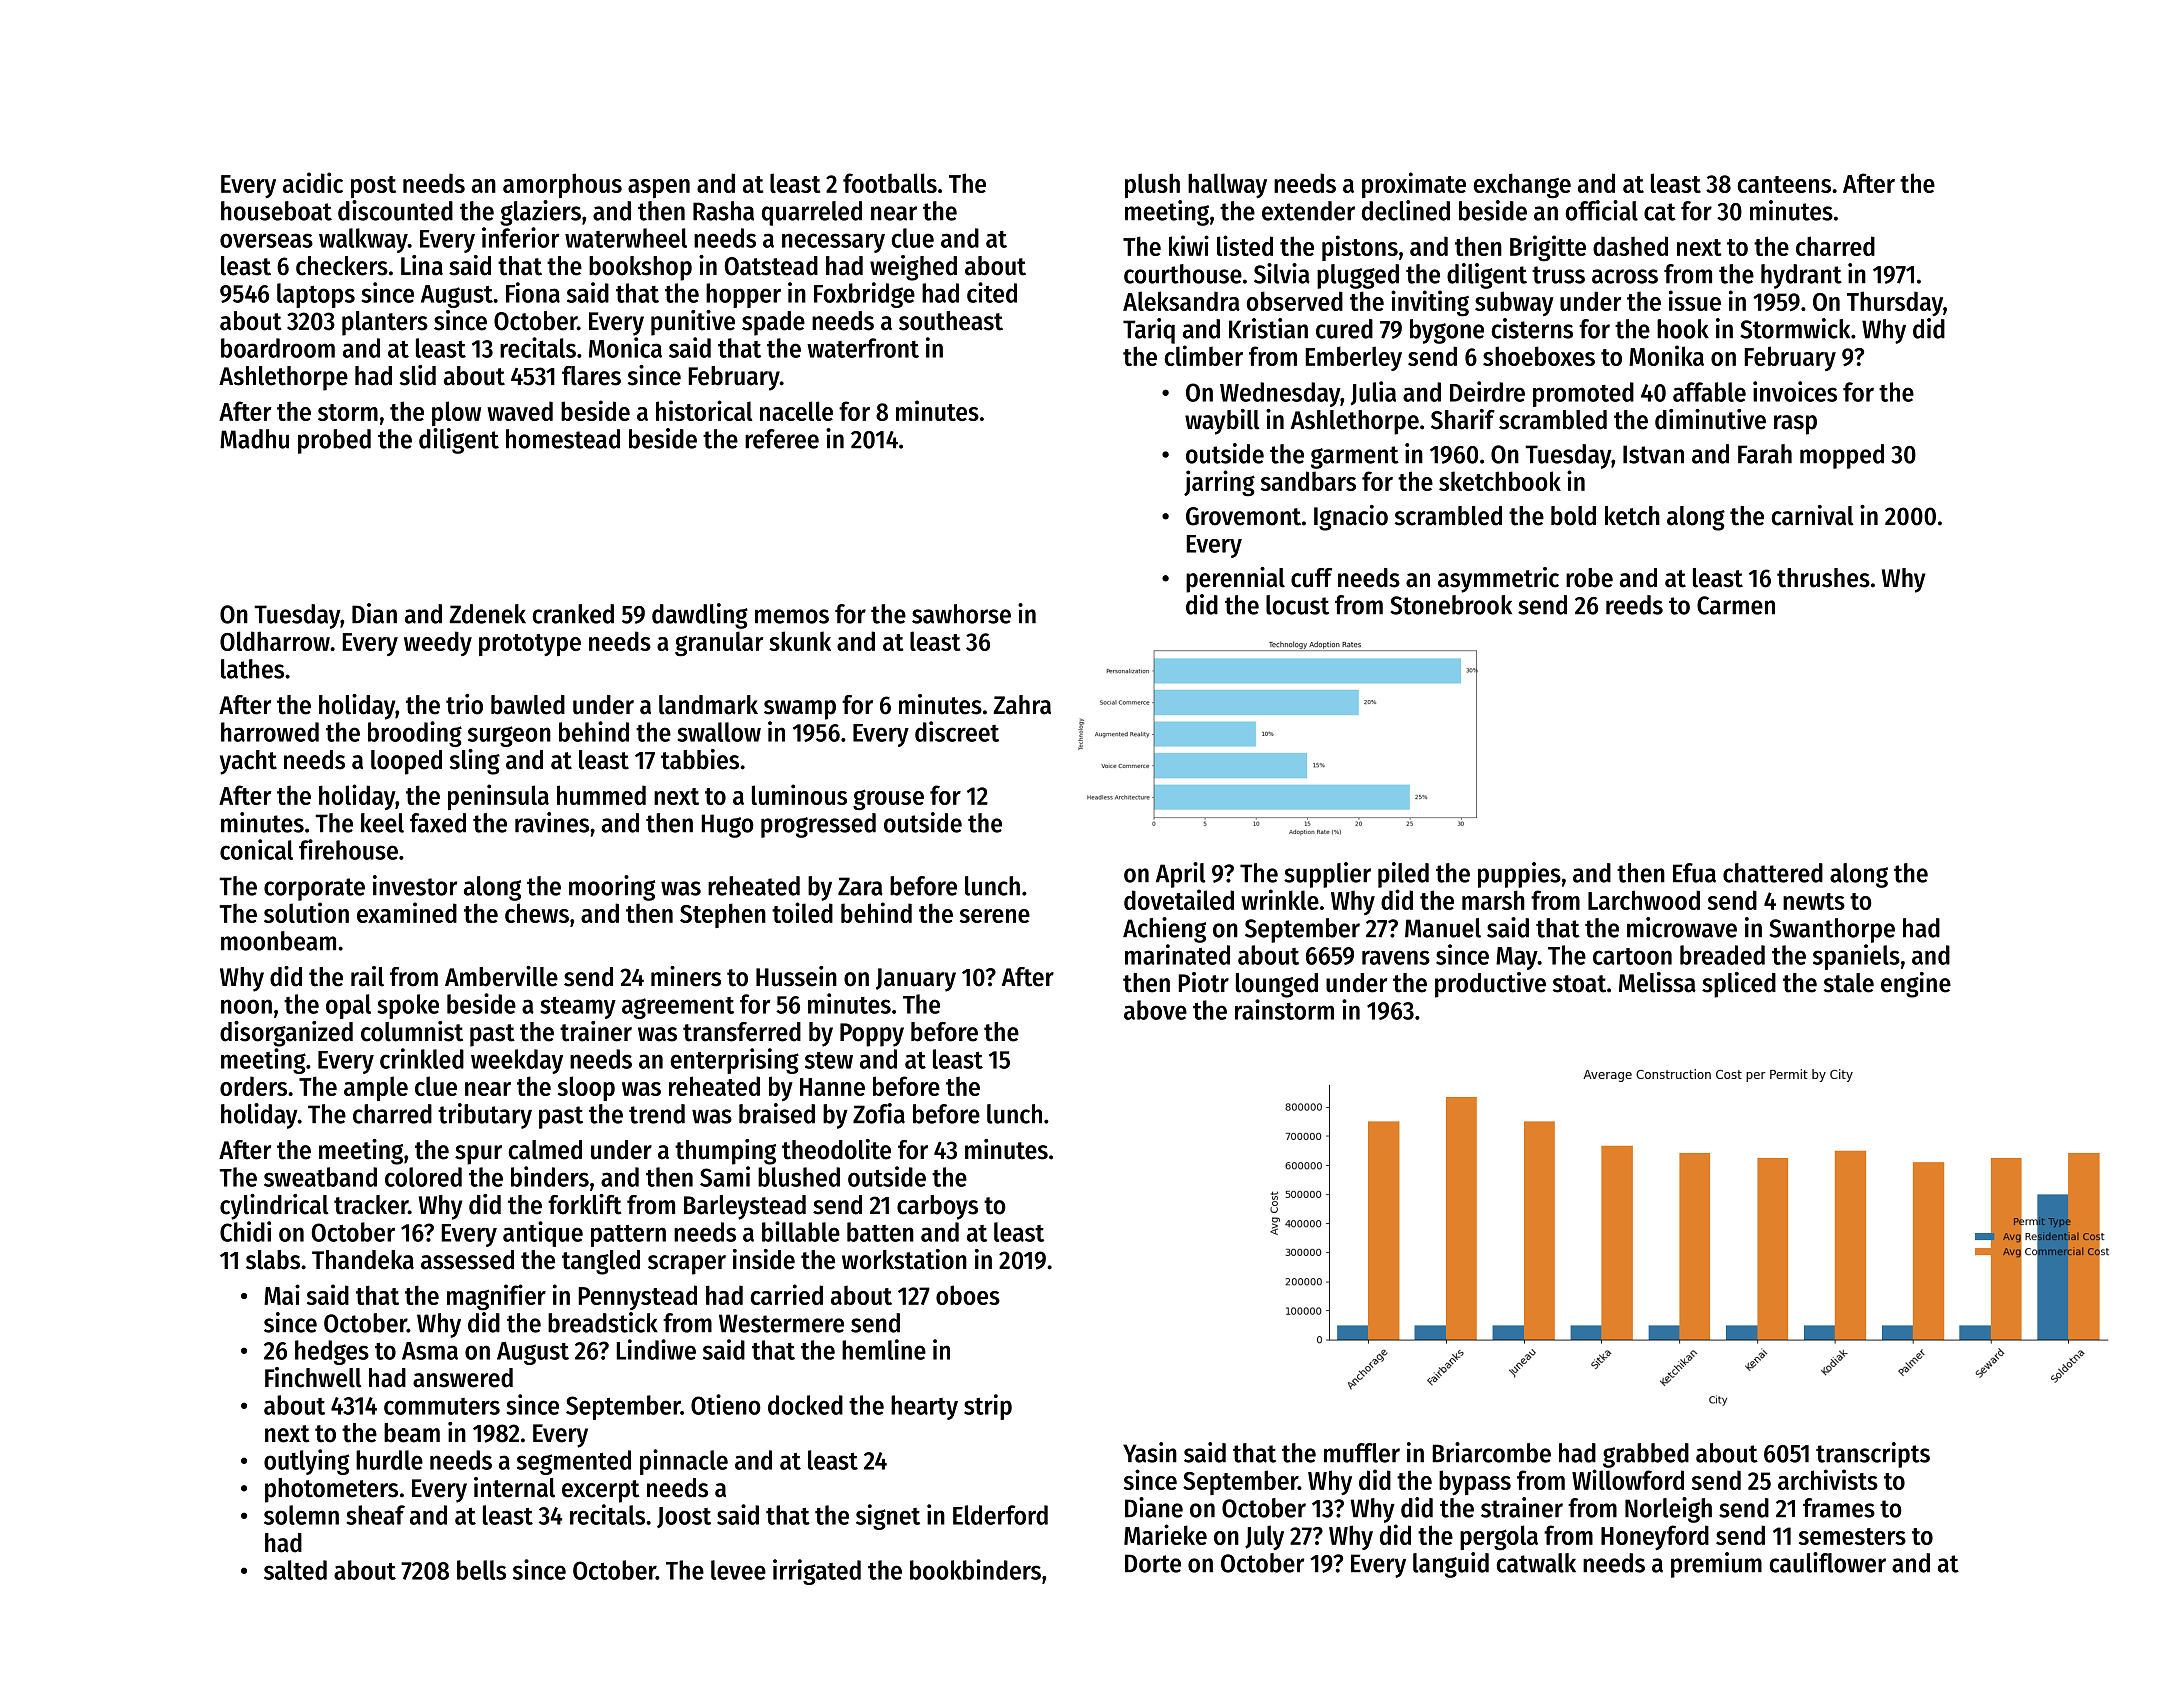  Describe the element at coordinates (1177, 954) in the image. I see `marinated` at that location.
